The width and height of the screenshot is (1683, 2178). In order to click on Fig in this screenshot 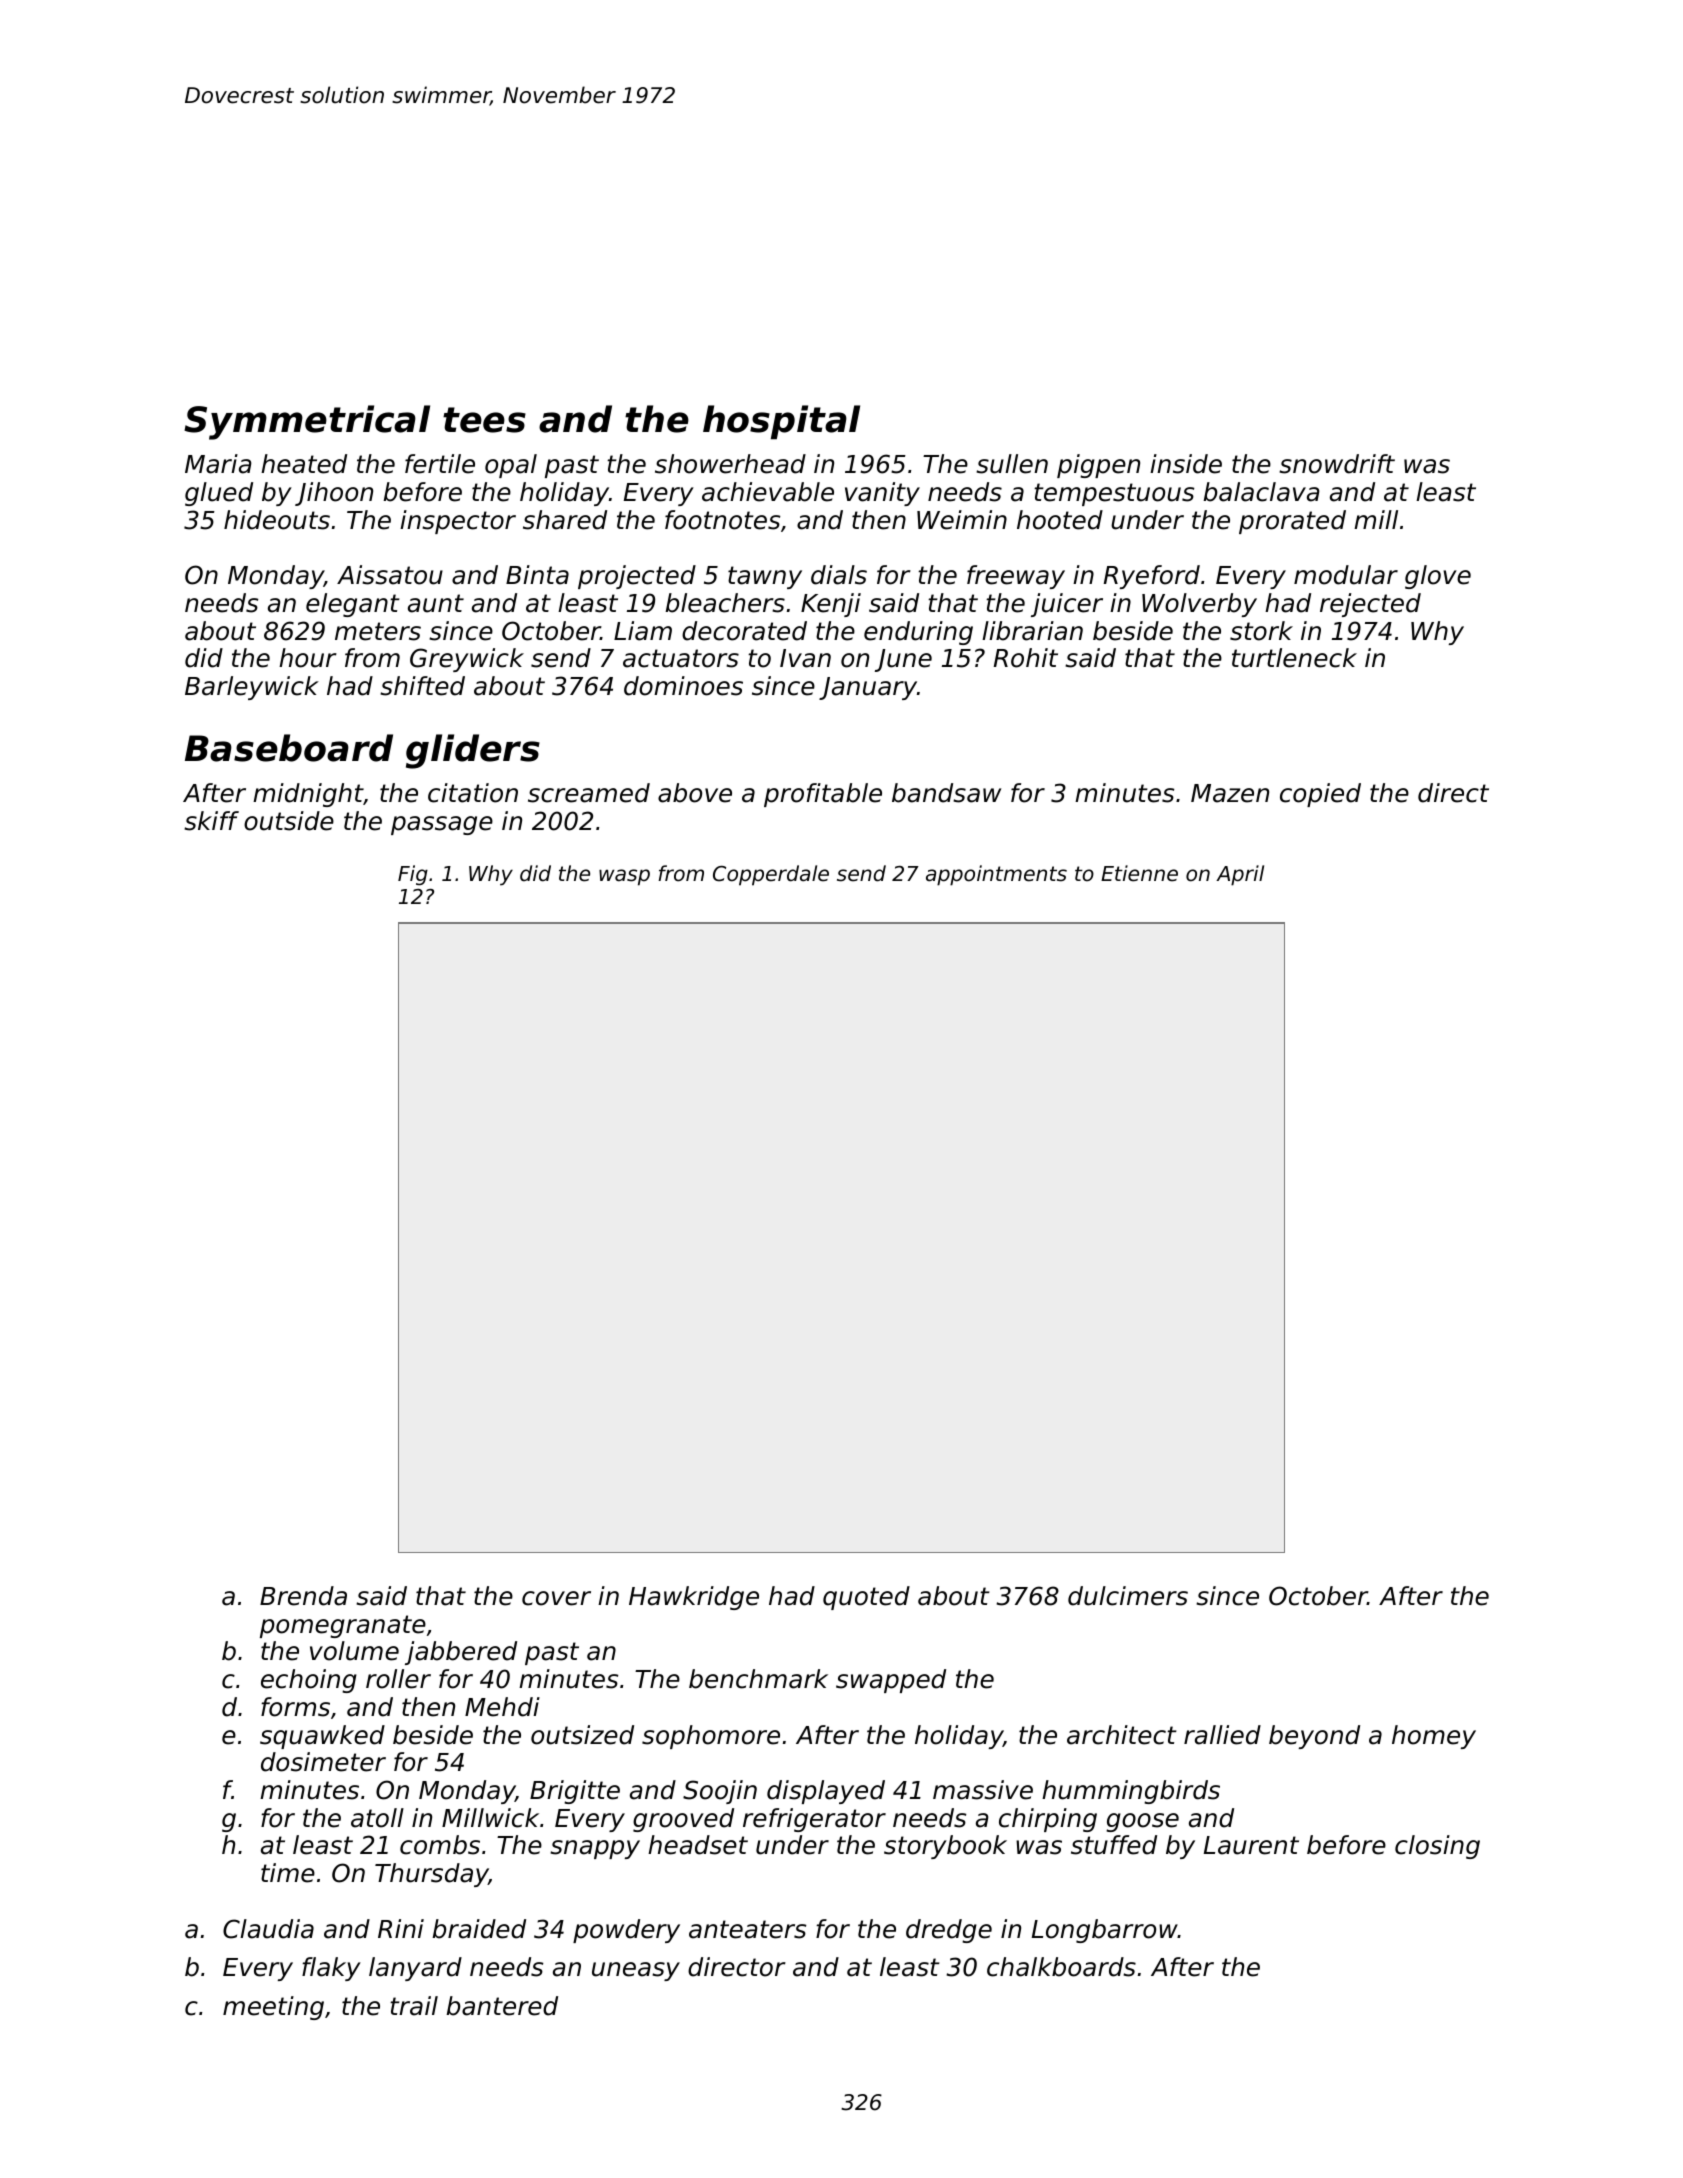, I will do `click(413, 875)`.
